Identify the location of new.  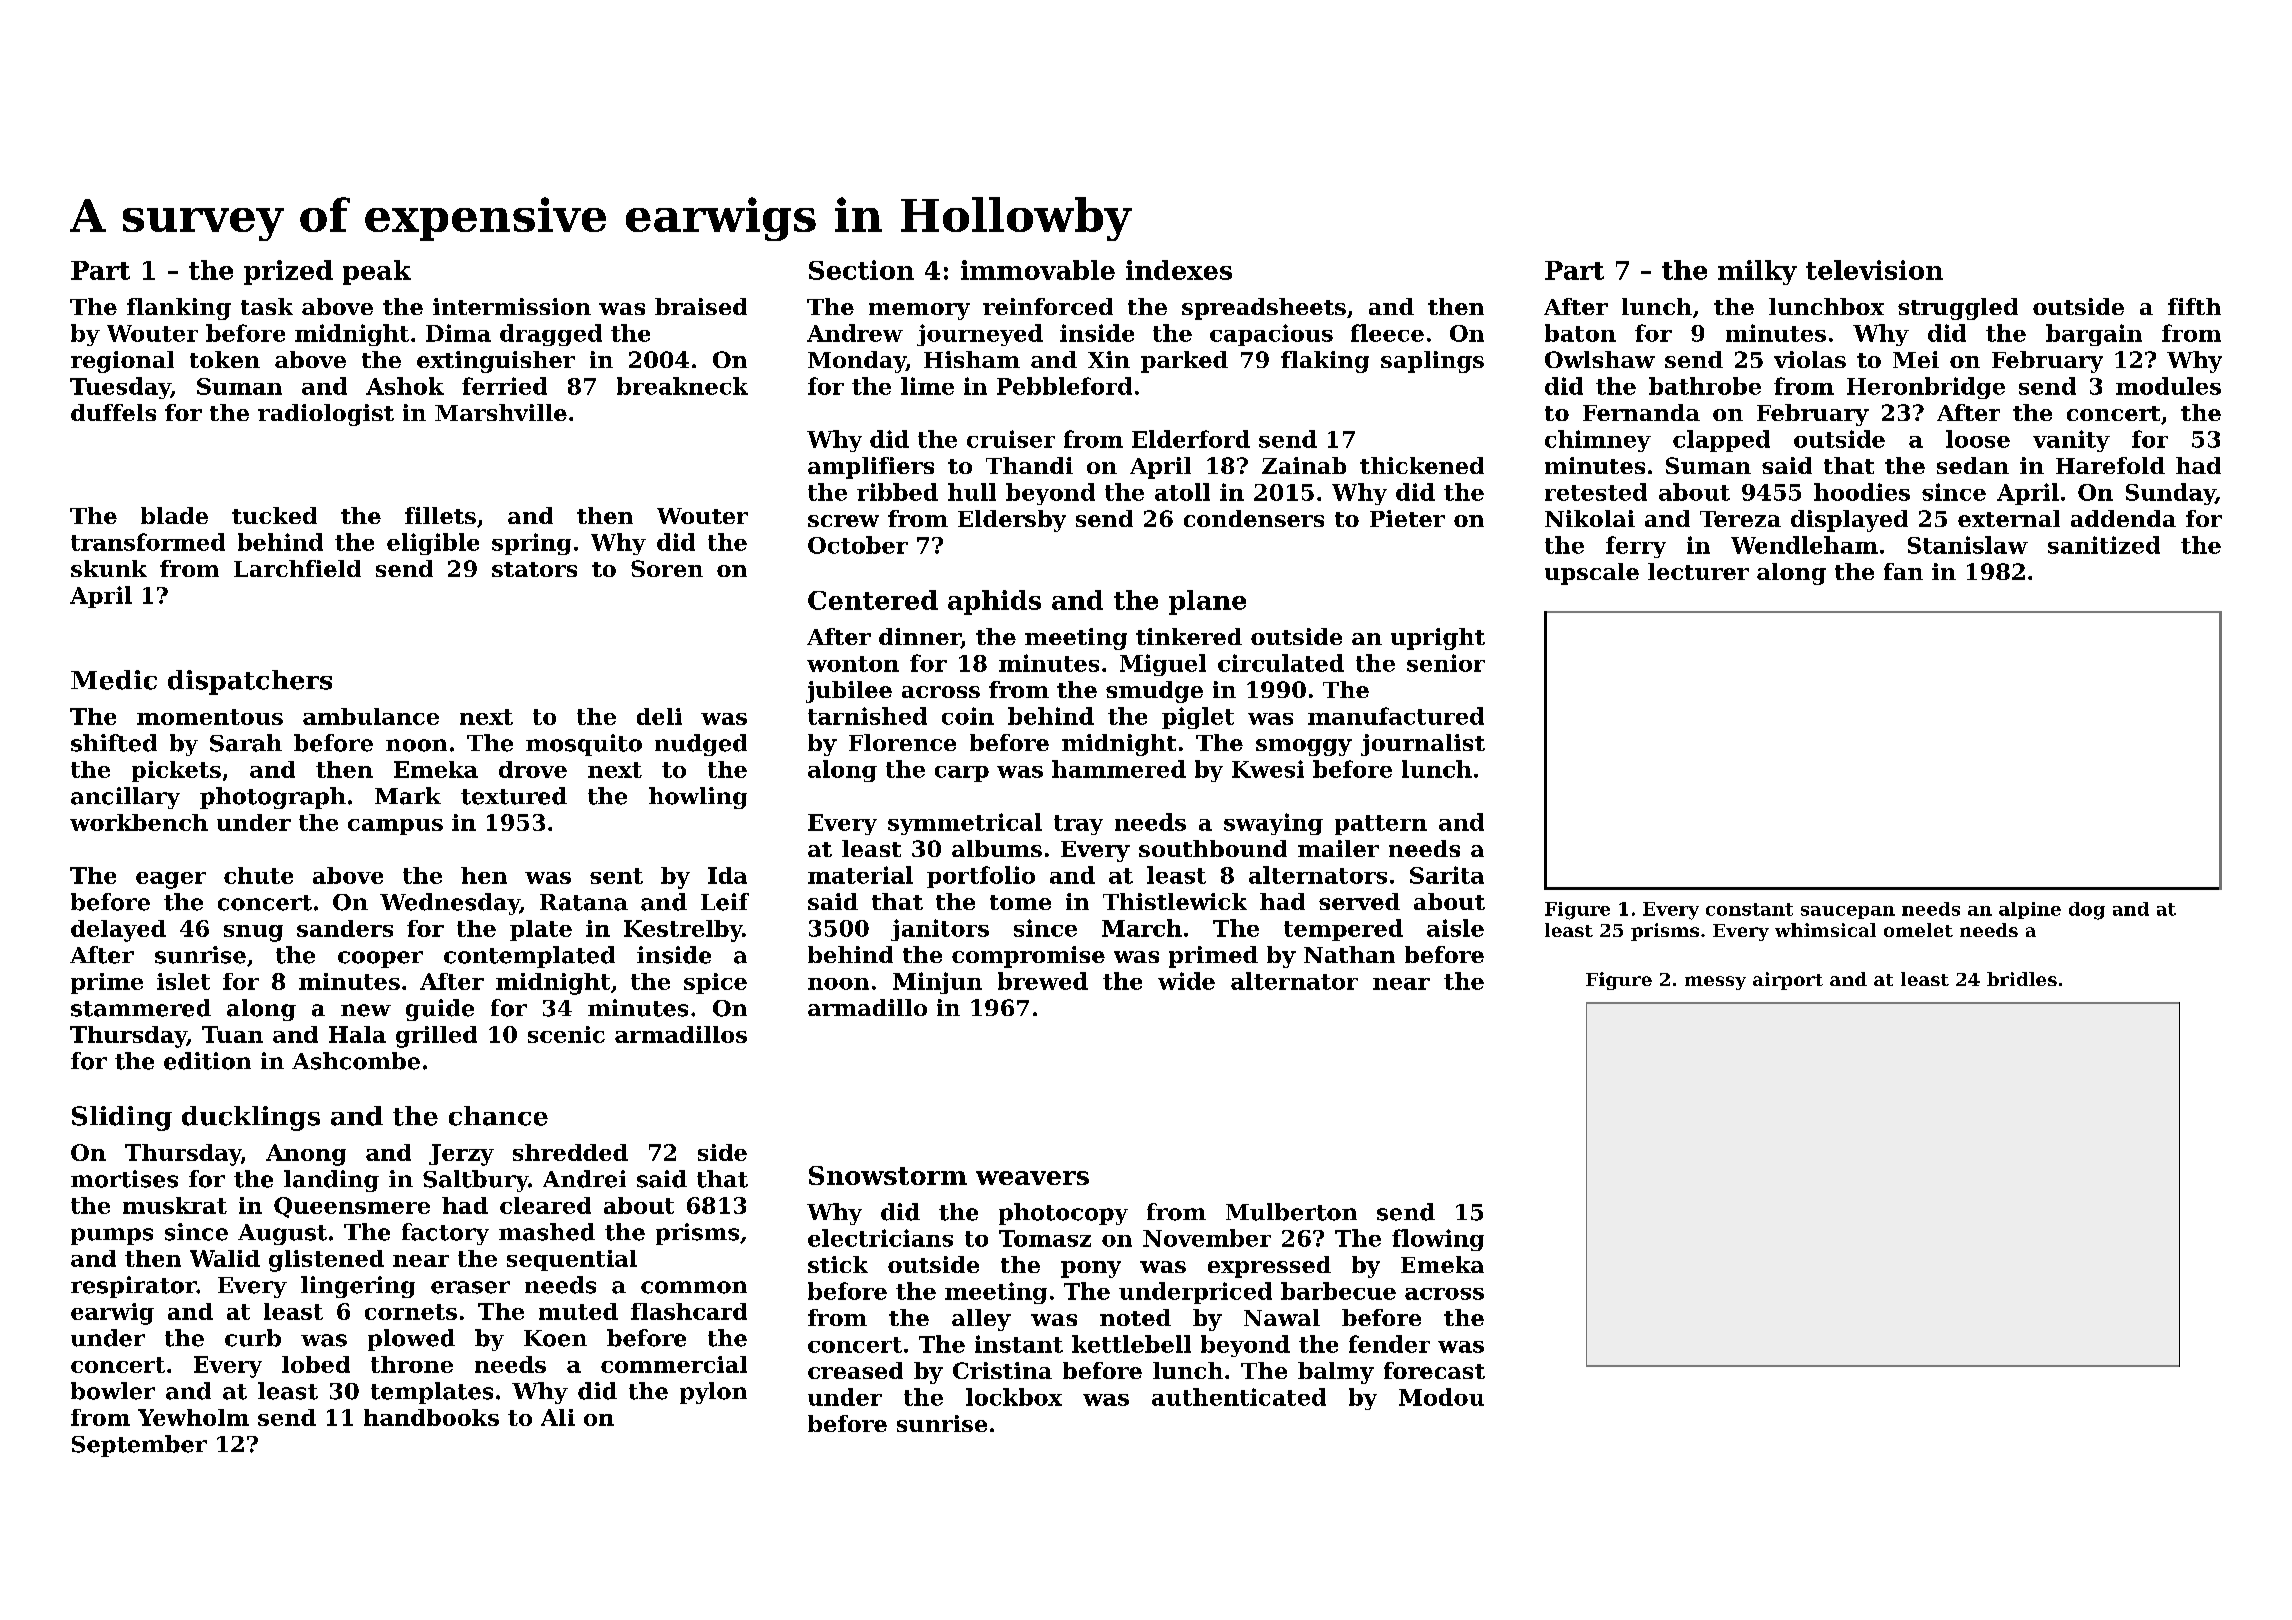
(366, 1010).
